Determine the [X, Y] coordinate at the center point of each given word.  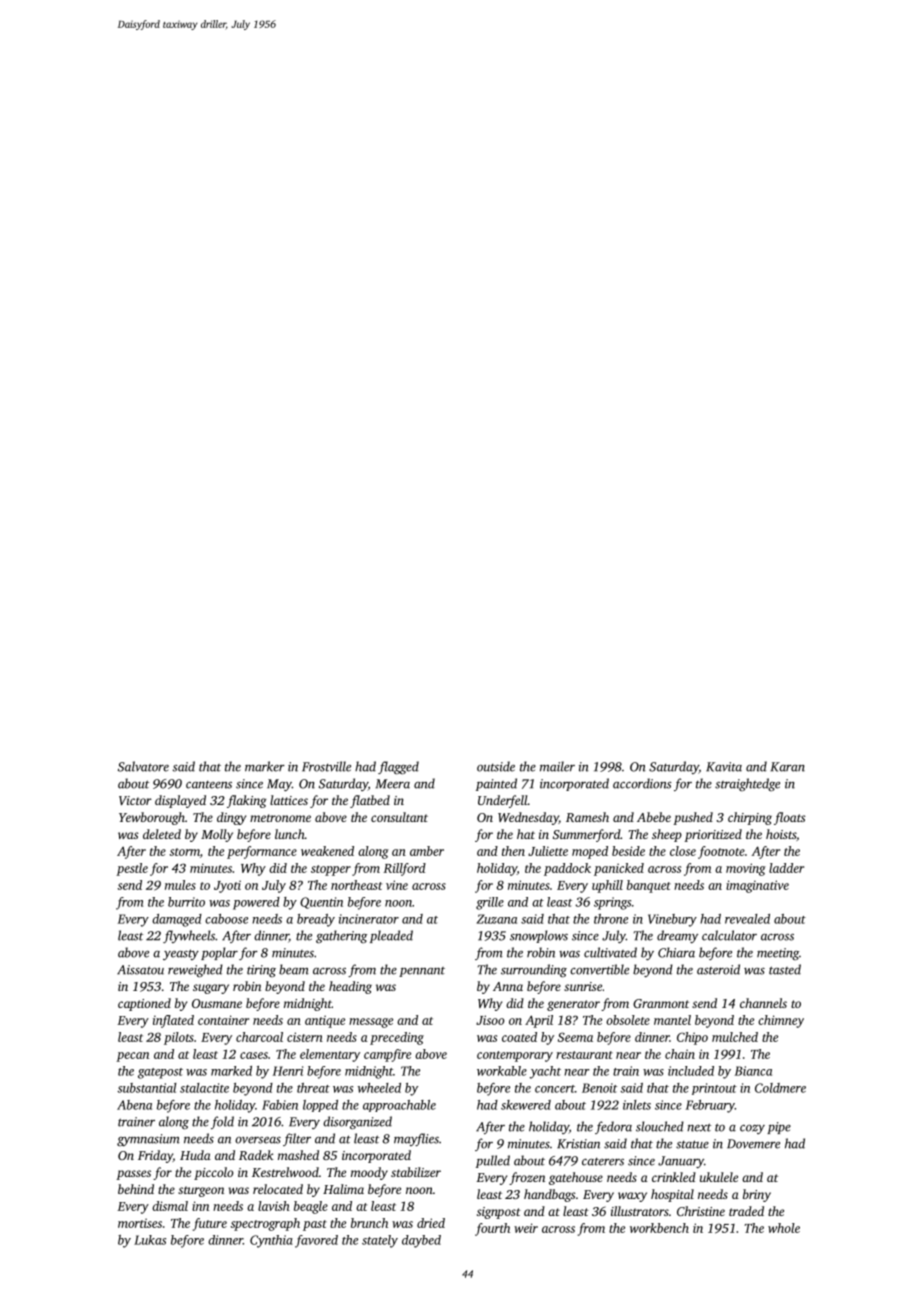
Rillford [405, 869]
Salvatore [143, 766]
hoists [781, 834]
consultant [399, 817]
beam [294, 969]
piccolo [213, 1173]
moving [746, 869]
